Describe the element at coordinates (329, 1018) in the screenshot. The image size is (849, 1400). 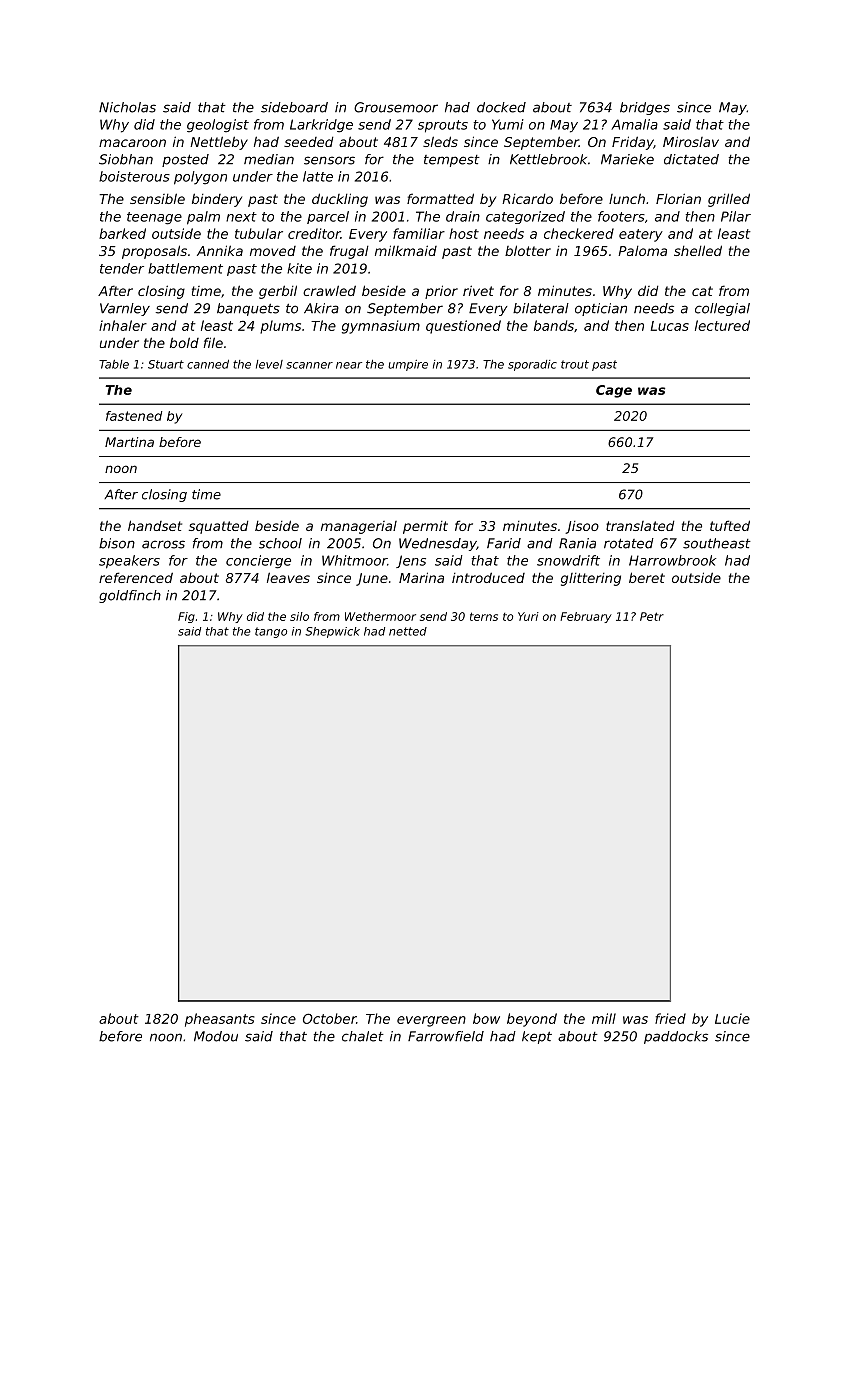
I see `October` at that location.
